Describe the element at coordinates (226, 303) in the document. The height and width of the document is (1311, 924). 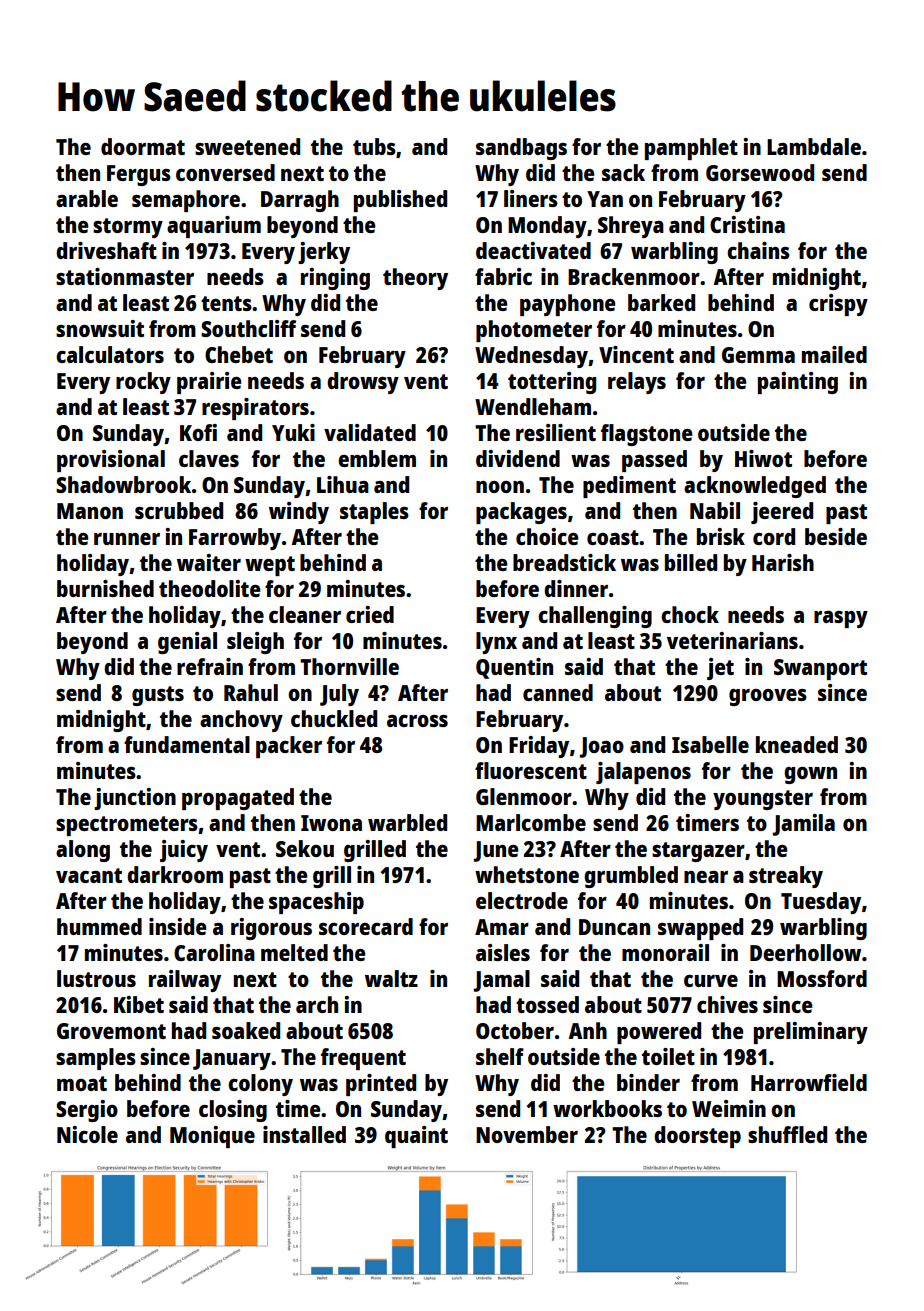
I see `tents` at that location.
